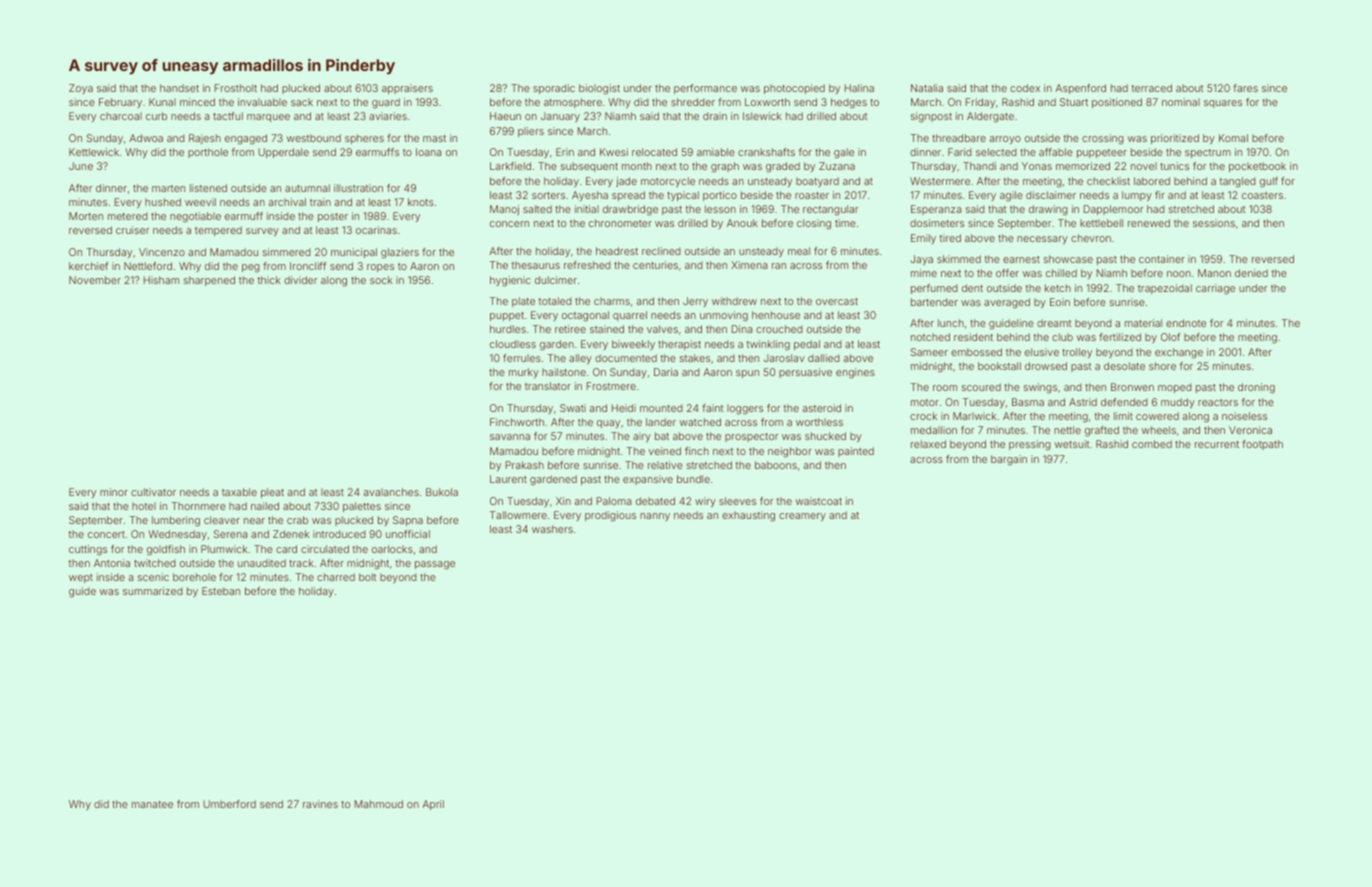 This page has height=887, width=1372. What do you see at coordinates (433, 805) in the page?
I see `April` at bounding box center [433, 805].
